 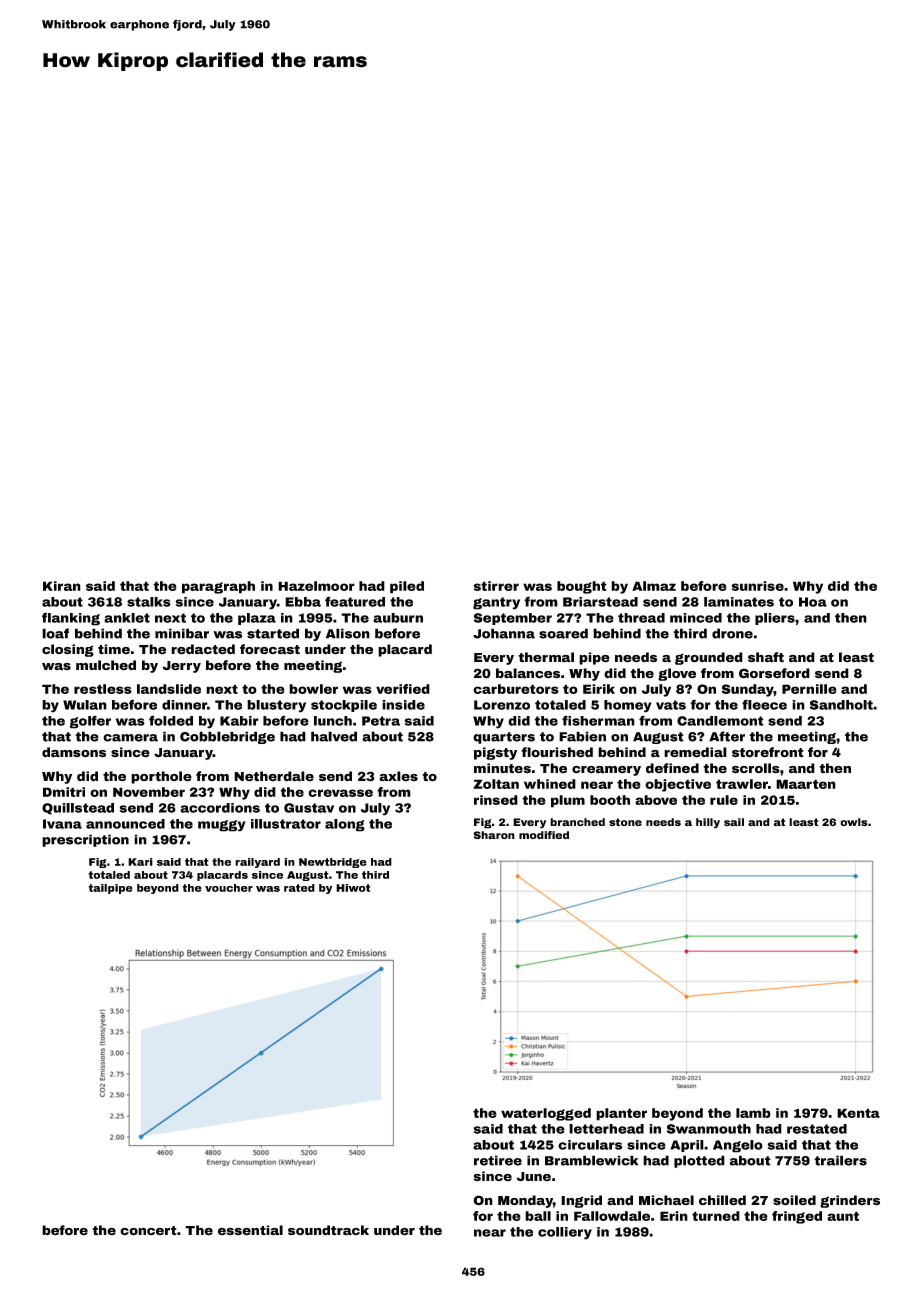 I want to click on Petra, so click(x=381, y=721).
